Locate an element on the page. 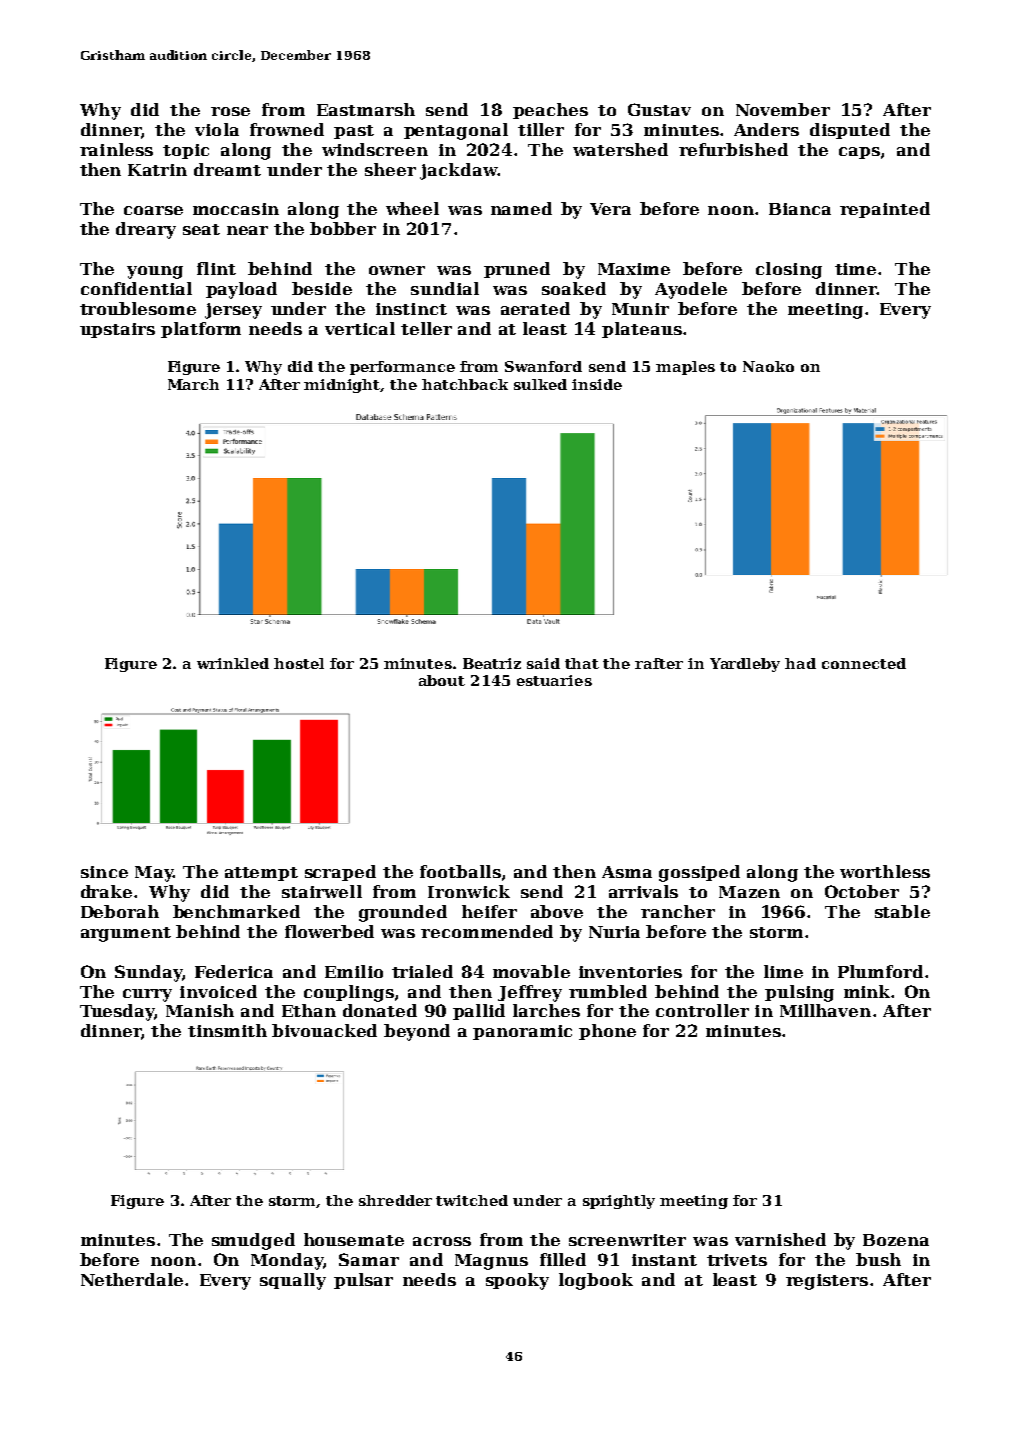 The height and width of the document is (1435, 1010). hatchback is located at coordinates (465, 384).
